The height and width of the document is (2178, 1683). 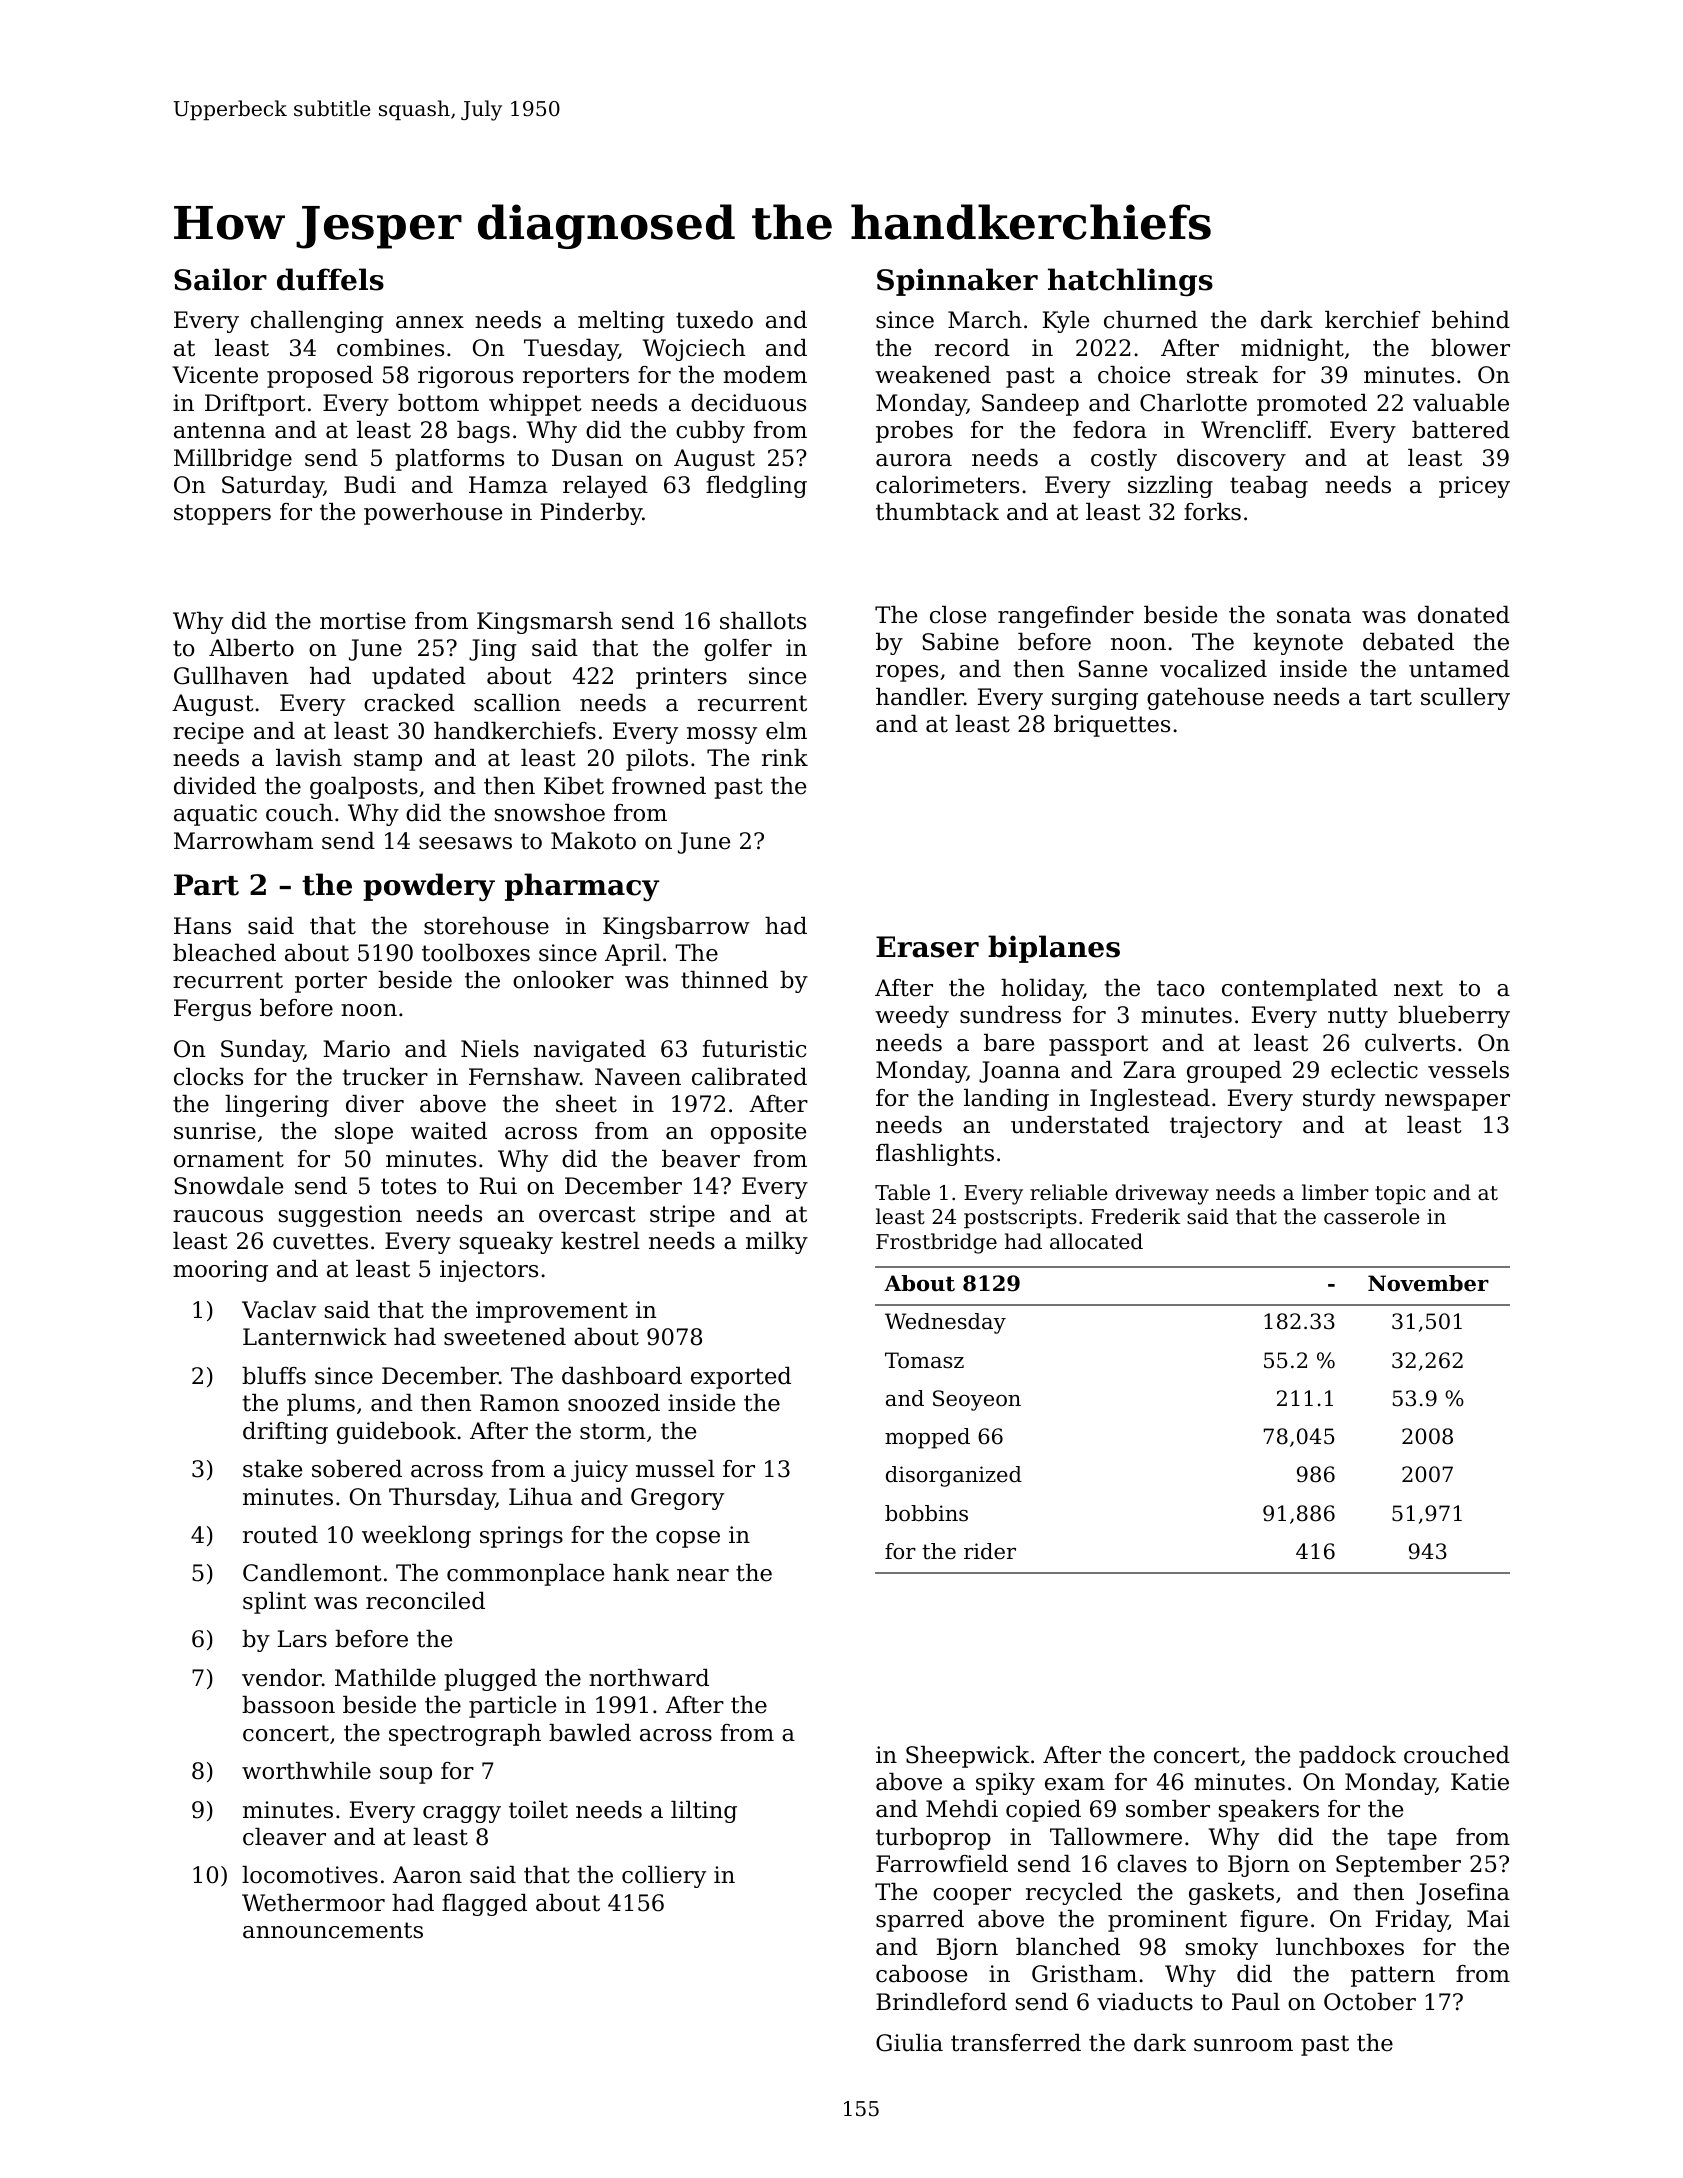 What do you see at coordinates (1347, 1757) in the document?
I see `paddock` at bounding box center [1347, 1757].
